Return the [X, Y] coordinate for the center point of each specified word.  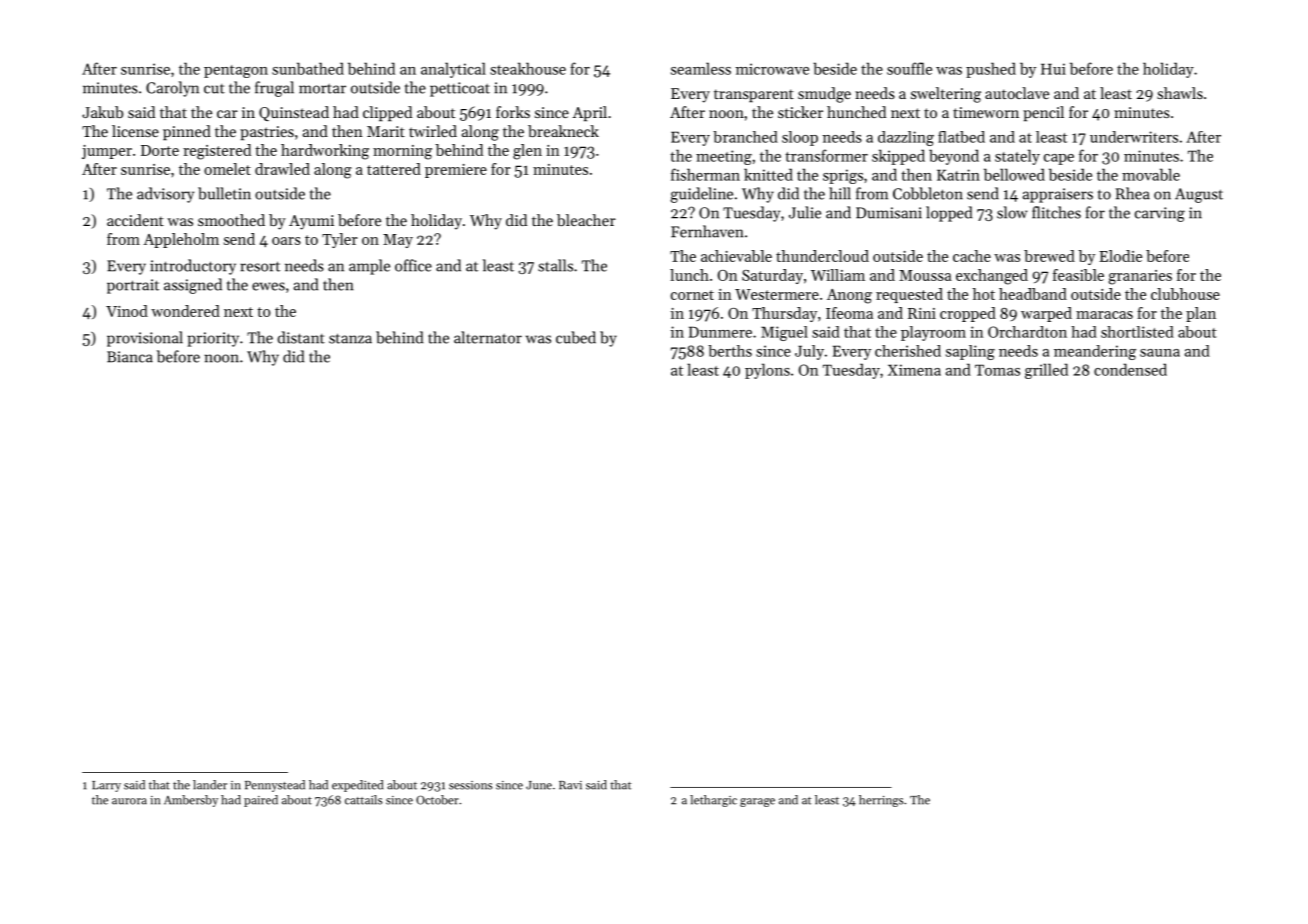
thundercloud [822, 256]
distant [301, 337]
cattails [363, 800]
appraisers [1058, 195]
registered [217, 152]
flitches [1056, 212]
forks [513, 112]
